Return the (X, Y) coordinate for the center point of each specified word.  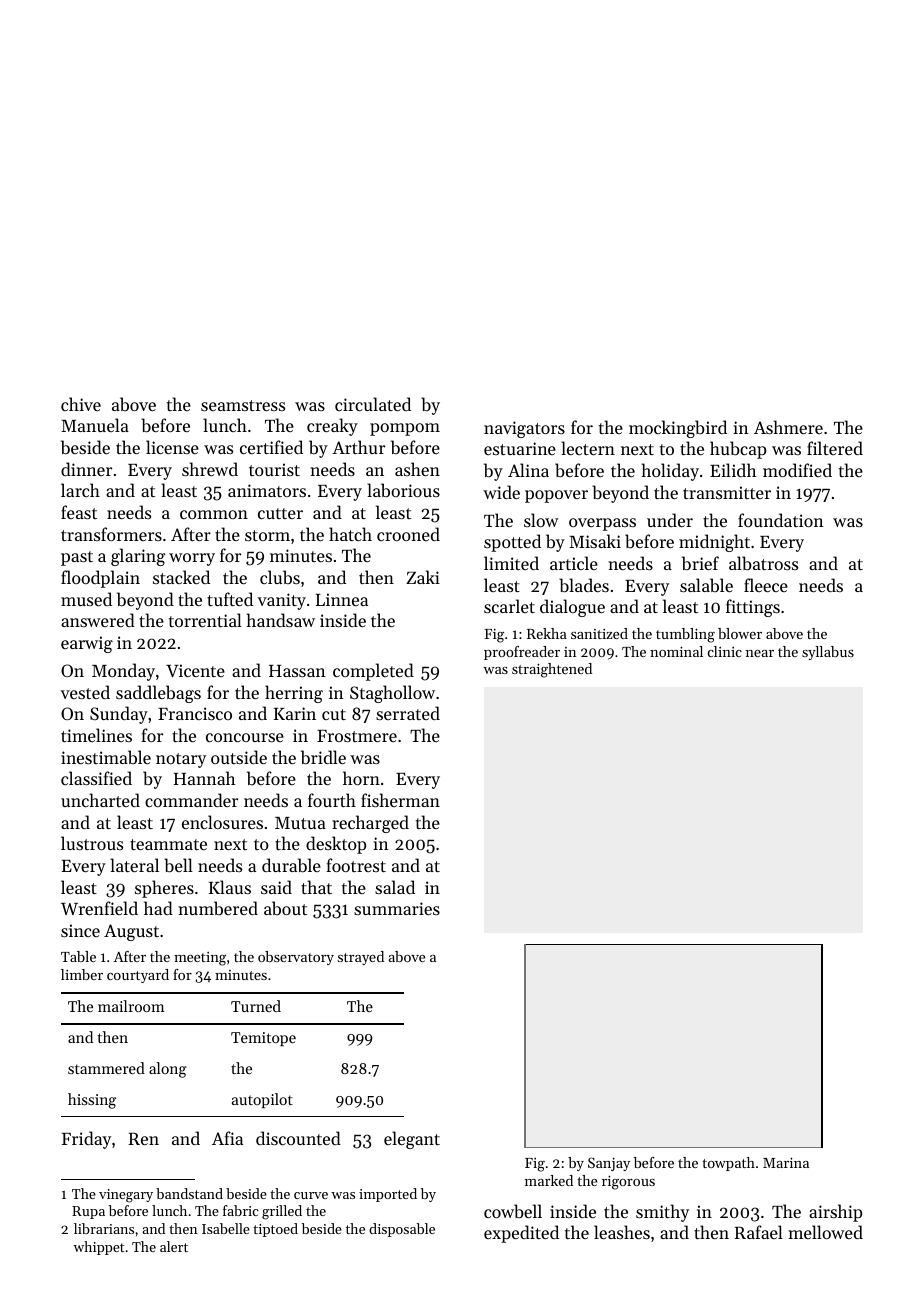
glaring (138, 557)
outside (239, 757)
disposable (402, 1230)
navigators (524, 429)
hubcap (738, 450)
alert (174, 1246)
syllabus (828, 653)
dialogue (572, 608)
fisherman (400, 800)
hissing (92, 1101)
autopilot (262, 1100)
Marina (786, 1162)
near (760, 653)
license (172, 447)
